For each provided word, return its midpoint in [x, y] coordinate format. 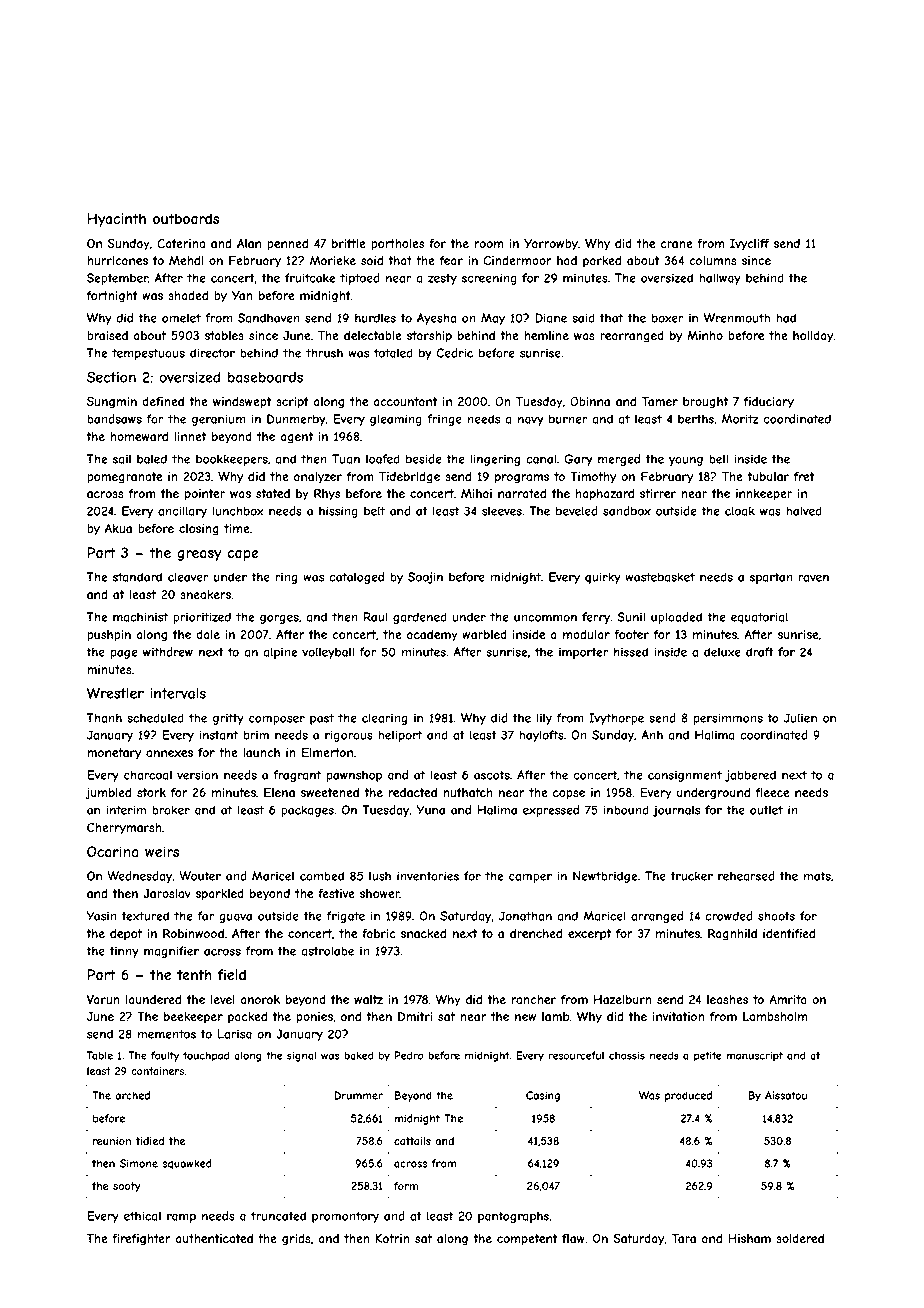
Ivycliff [749, 245]
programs [522, 479]
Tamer [660, 401]
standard [137, 577]
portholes [397, 245]
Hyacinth [117, 220]
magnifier [171, 952]
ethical [142, 1216]
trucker [691, 876]
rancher [533, 999]
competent [527, 1240]
